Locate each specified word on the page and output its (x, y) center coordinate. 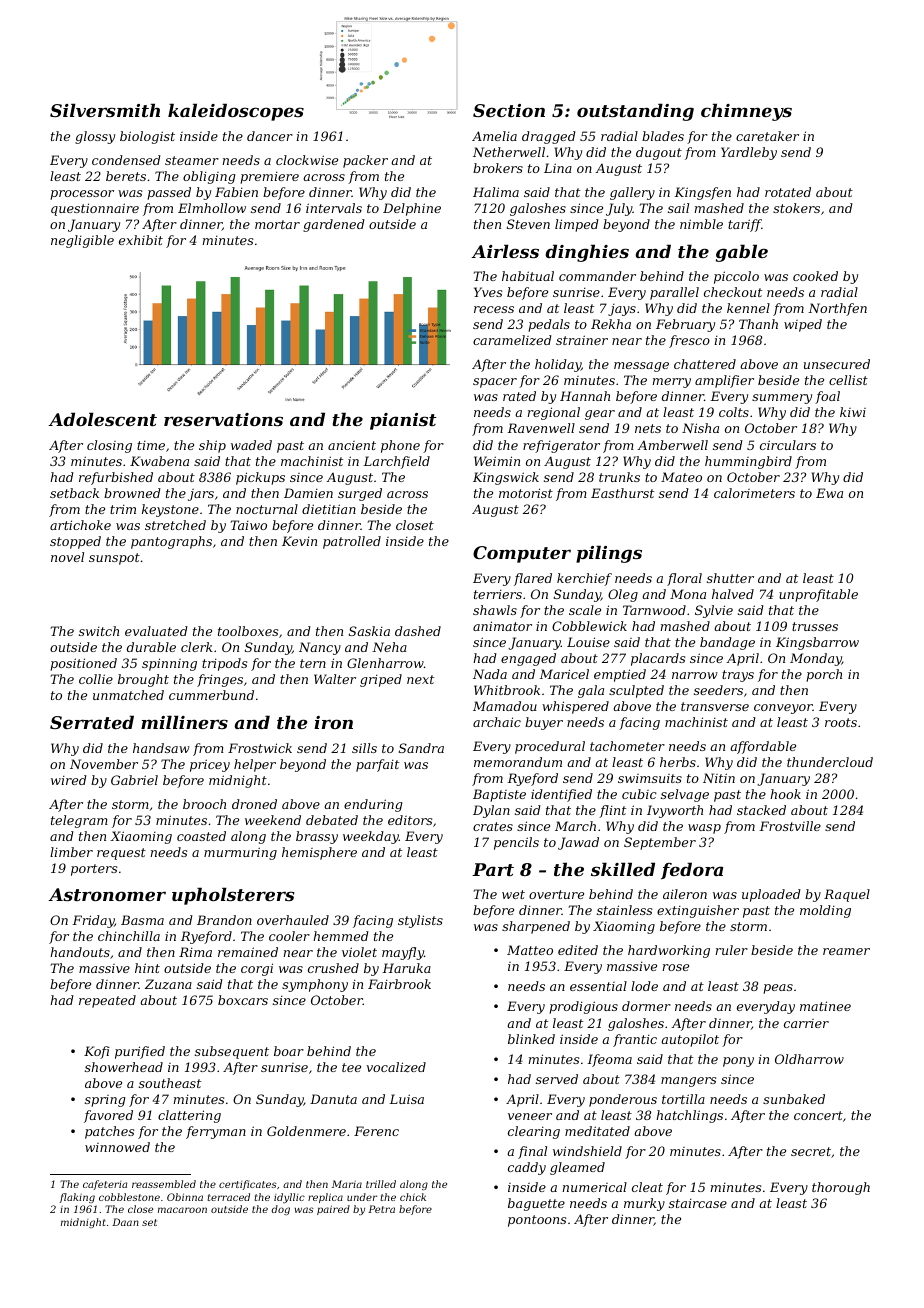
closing (109, 446)
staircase (698, 1203)
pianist (403, 421)
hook (785, 794)
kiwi (853, 412)
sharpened (536, 927)
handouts (80, 952)
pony (738, 1062)
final (532, 1152)
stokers (796, 208)
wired (69, 780)
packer (365, 161)
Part (493, 869)
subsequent (232, 1052)
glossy (95, 137)
